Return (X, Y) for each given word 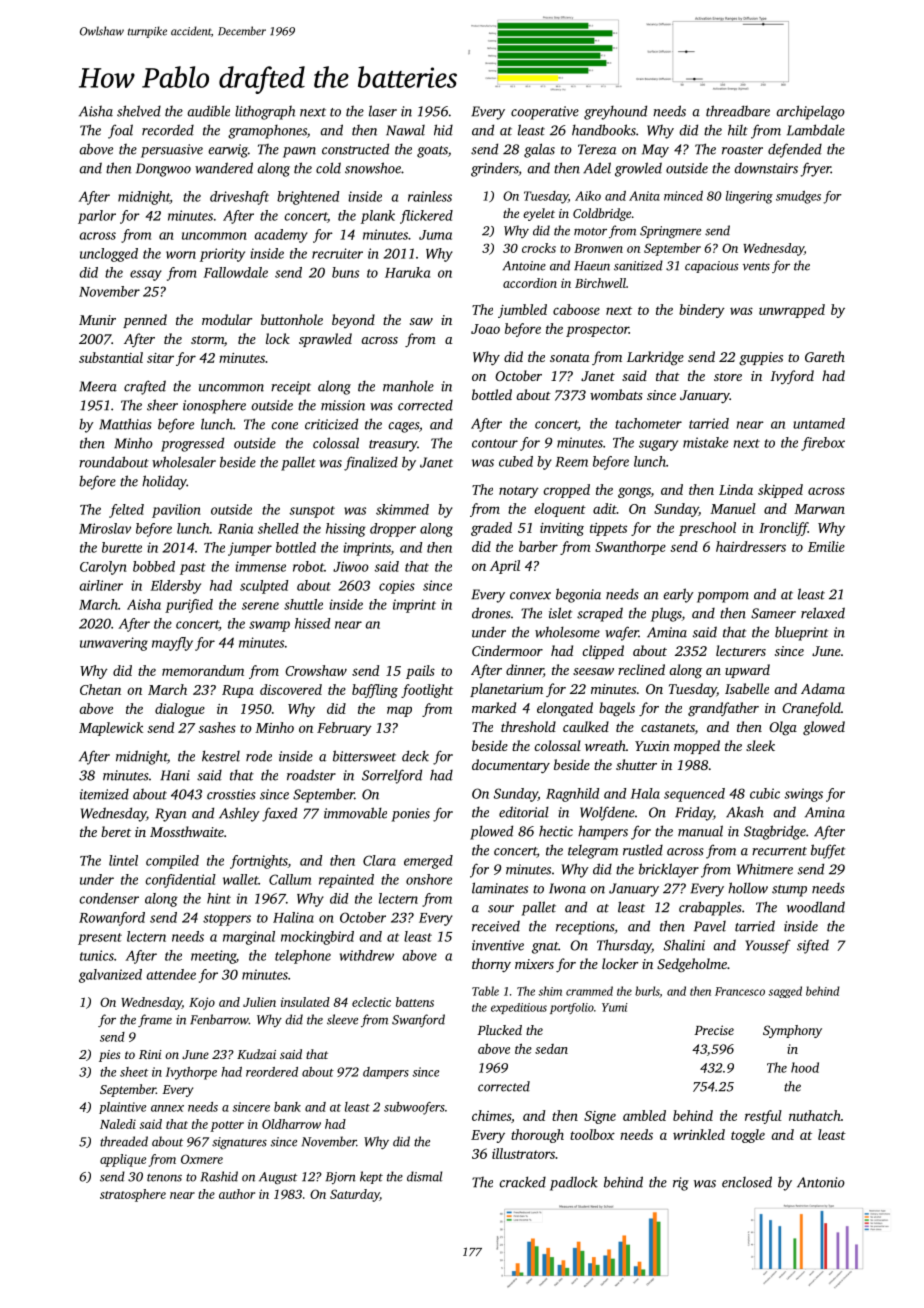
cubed (516, 461)
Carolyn (103, 568)
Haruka (407, 272)
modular (227, 319)
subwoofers (414, 1108)
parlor (97, 217)
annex (167, 1108)
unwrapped (792, 311)
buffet (828, 851)
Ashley (239, 814)
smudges (798, 197)
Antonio (821, 1182)
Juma (435, 235)
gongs (634, 492)
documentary (511, 766)
